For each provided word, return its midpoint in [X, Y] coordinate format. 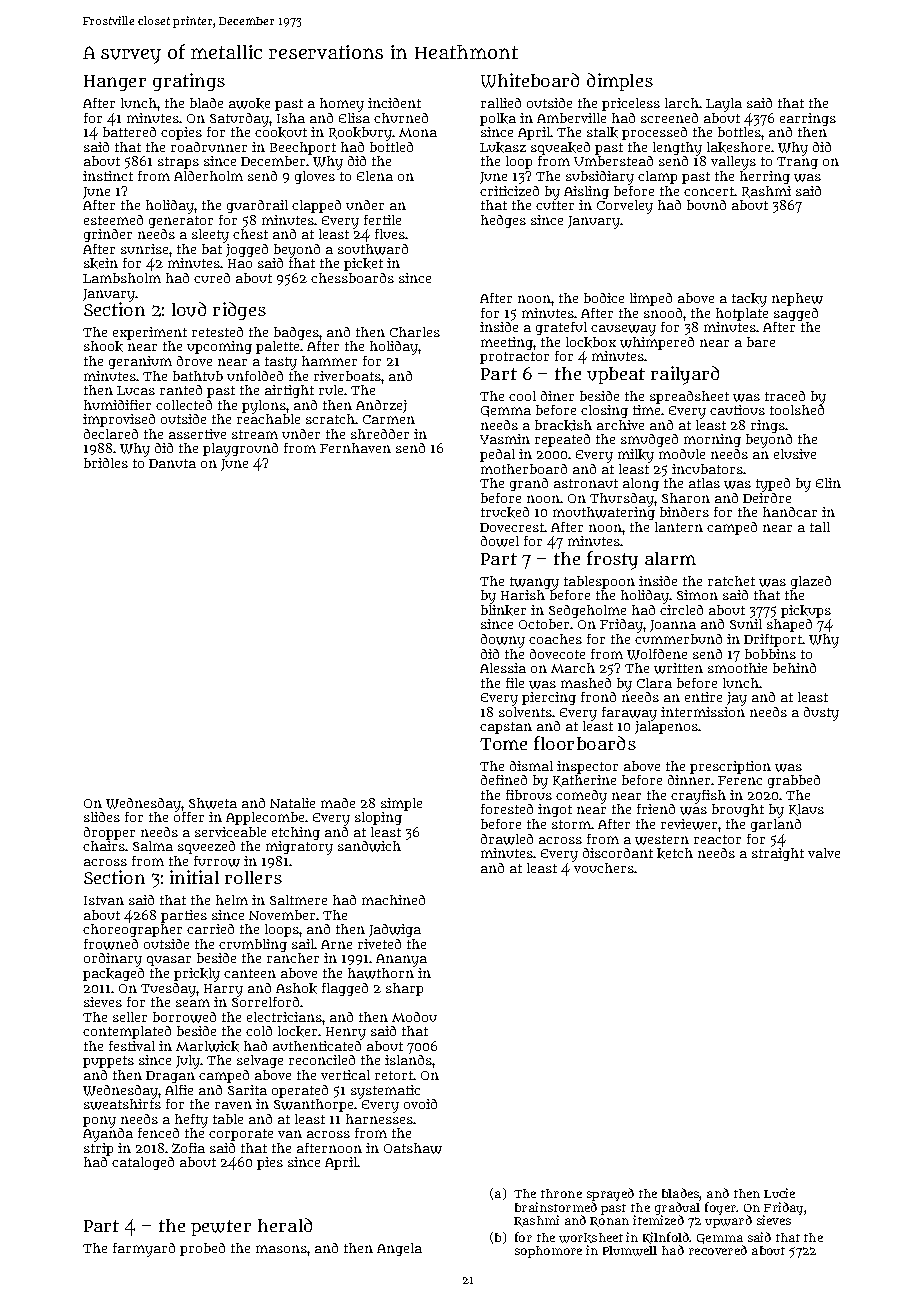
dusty [821, 714]
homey [342, 105]
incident [394, 103]
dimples [620, 82]
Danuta [172, 463]
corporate [241, 1135]
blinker [503, 610]
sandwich [369, 846]
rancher [293, 958]
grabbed [794, 781]
